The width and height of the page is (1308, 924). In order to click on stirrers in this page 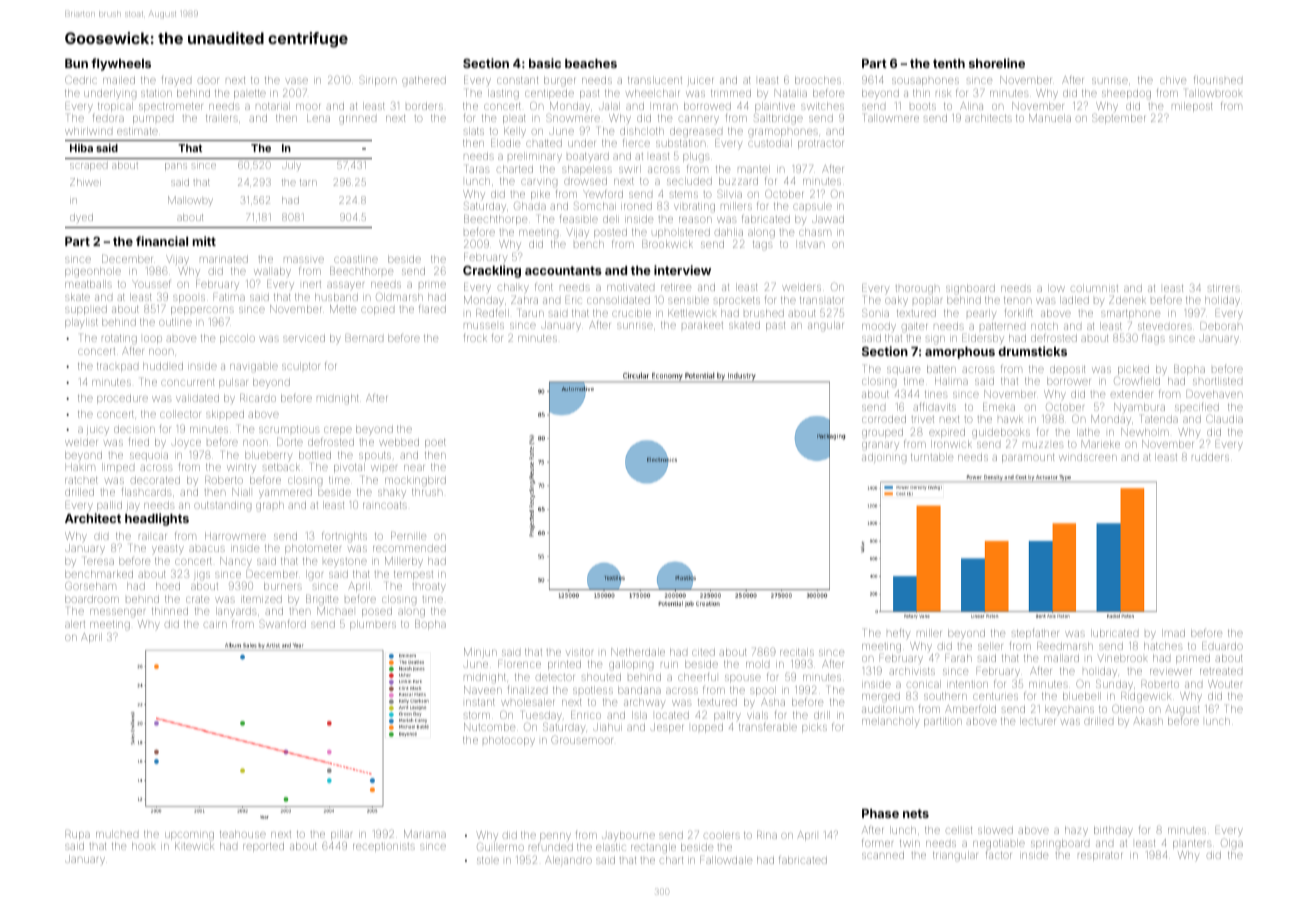, I will do `click(1224, 288)`.
